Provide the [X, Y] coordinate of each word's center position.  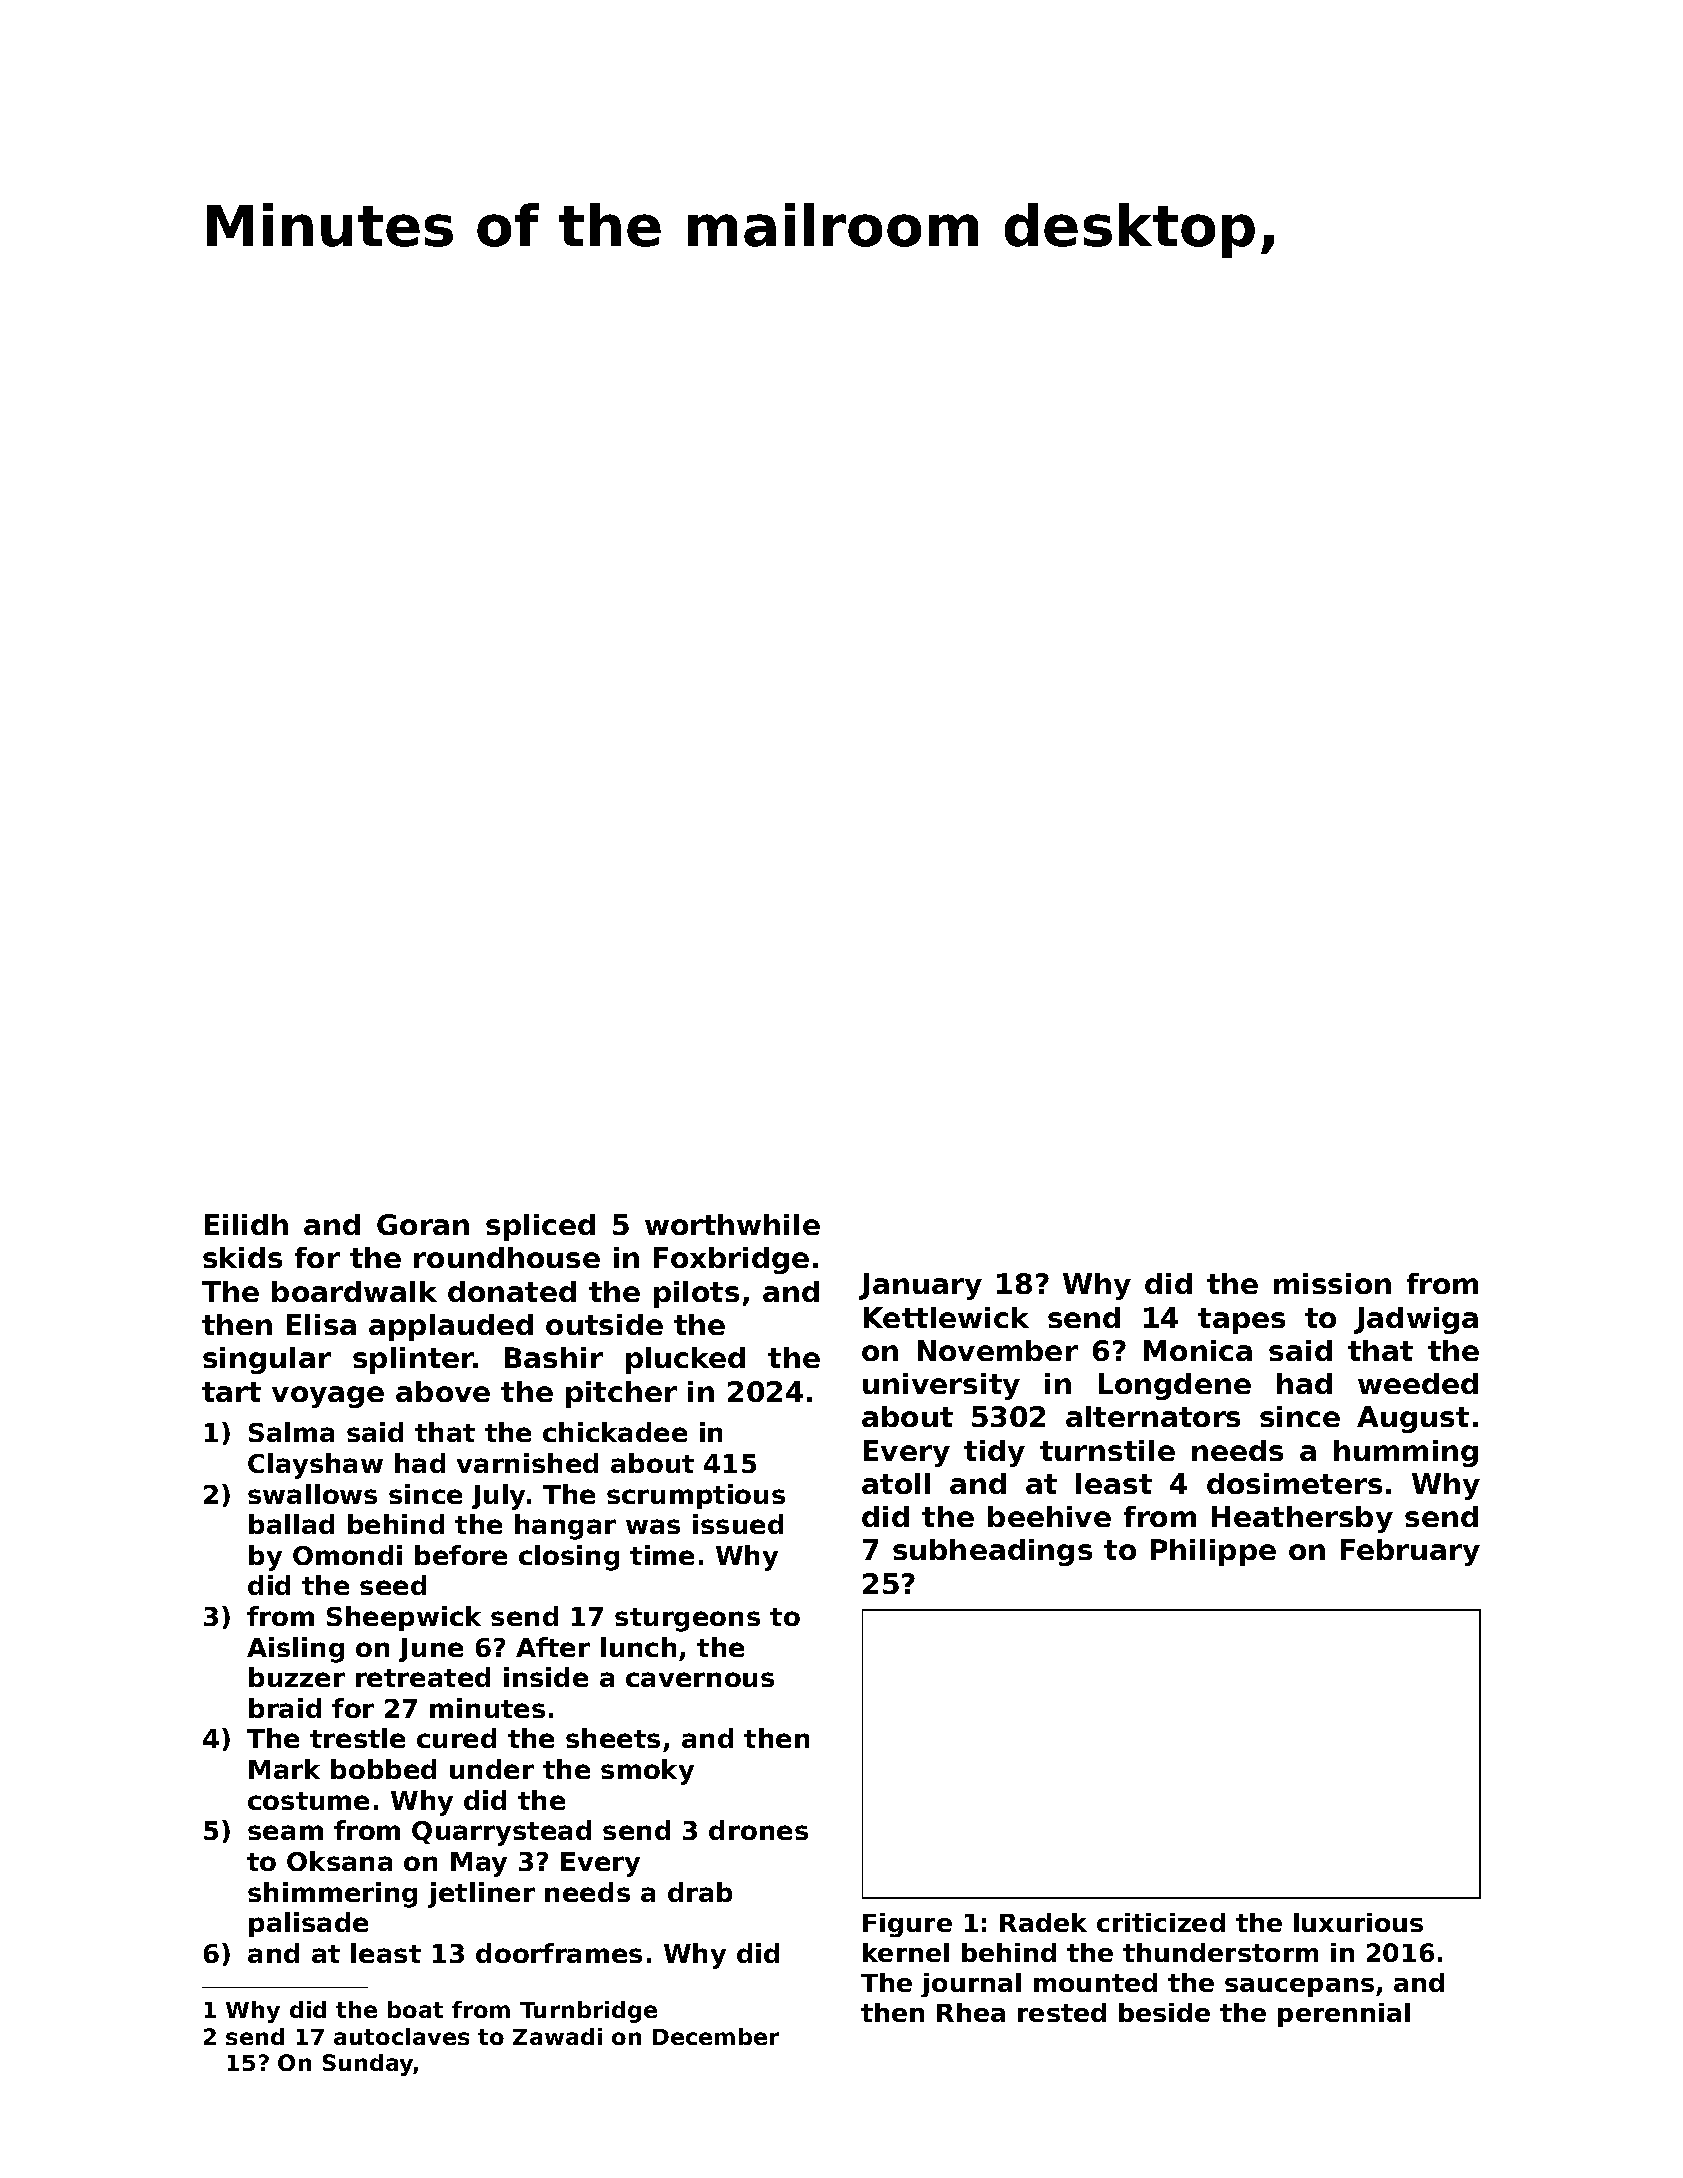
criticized [1161, 1922]
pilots [696, 1294]
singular [267, 1360]
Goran [423, 1224]
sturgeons [687, 1620]
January [920, 1286]
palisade [308, 1924]
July [498, 1497]
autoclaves [401, 2036]
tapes [1241, 1321]
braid [285, 1708]
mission [1332, 1283]
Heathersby [1302, 1519]
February [1410, 1552]
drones [758, 1830]
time [662, 1555]
